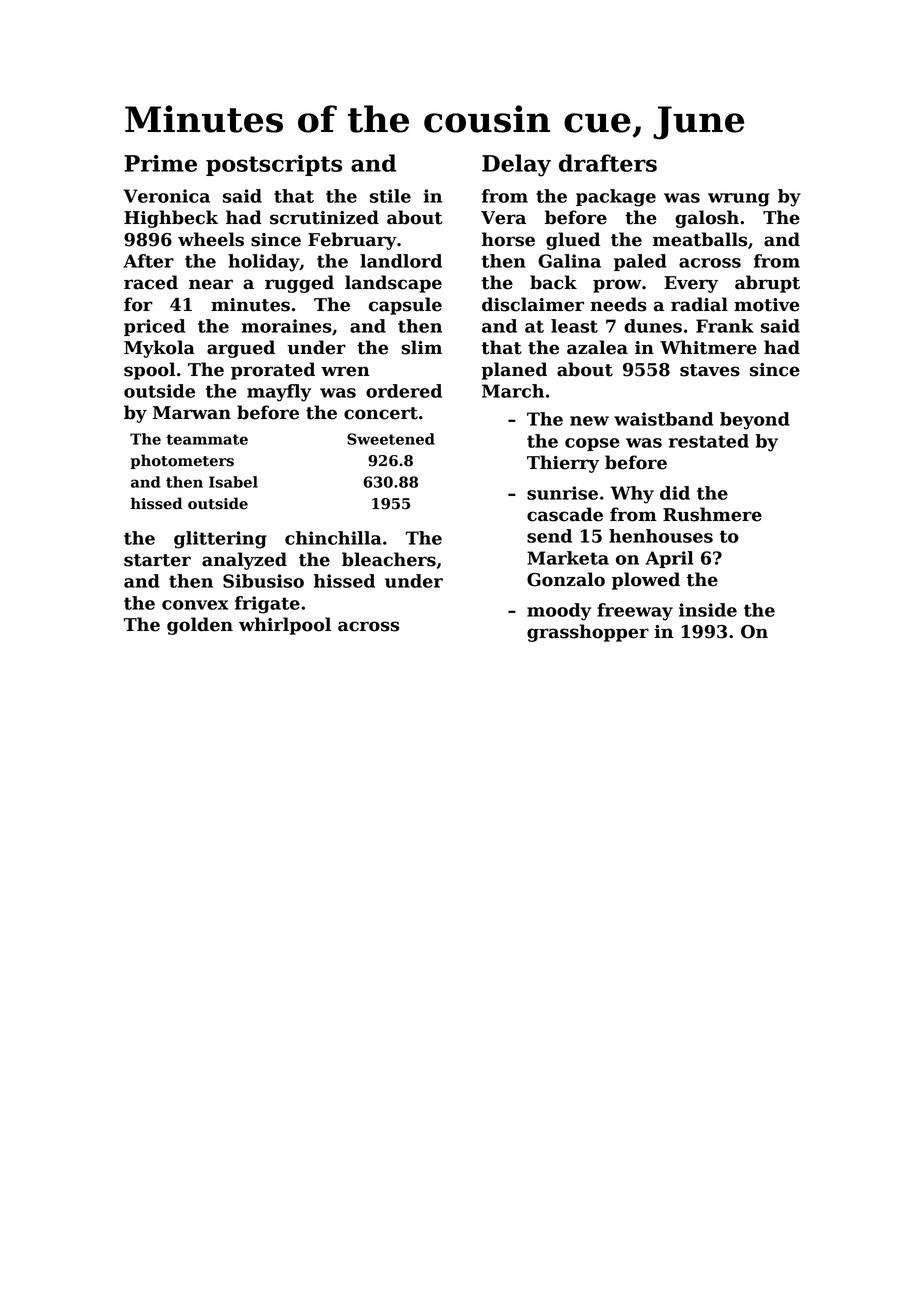 The height and width of the screenshot is (1308, 924). I want to click on moody, so click(559, 612).
